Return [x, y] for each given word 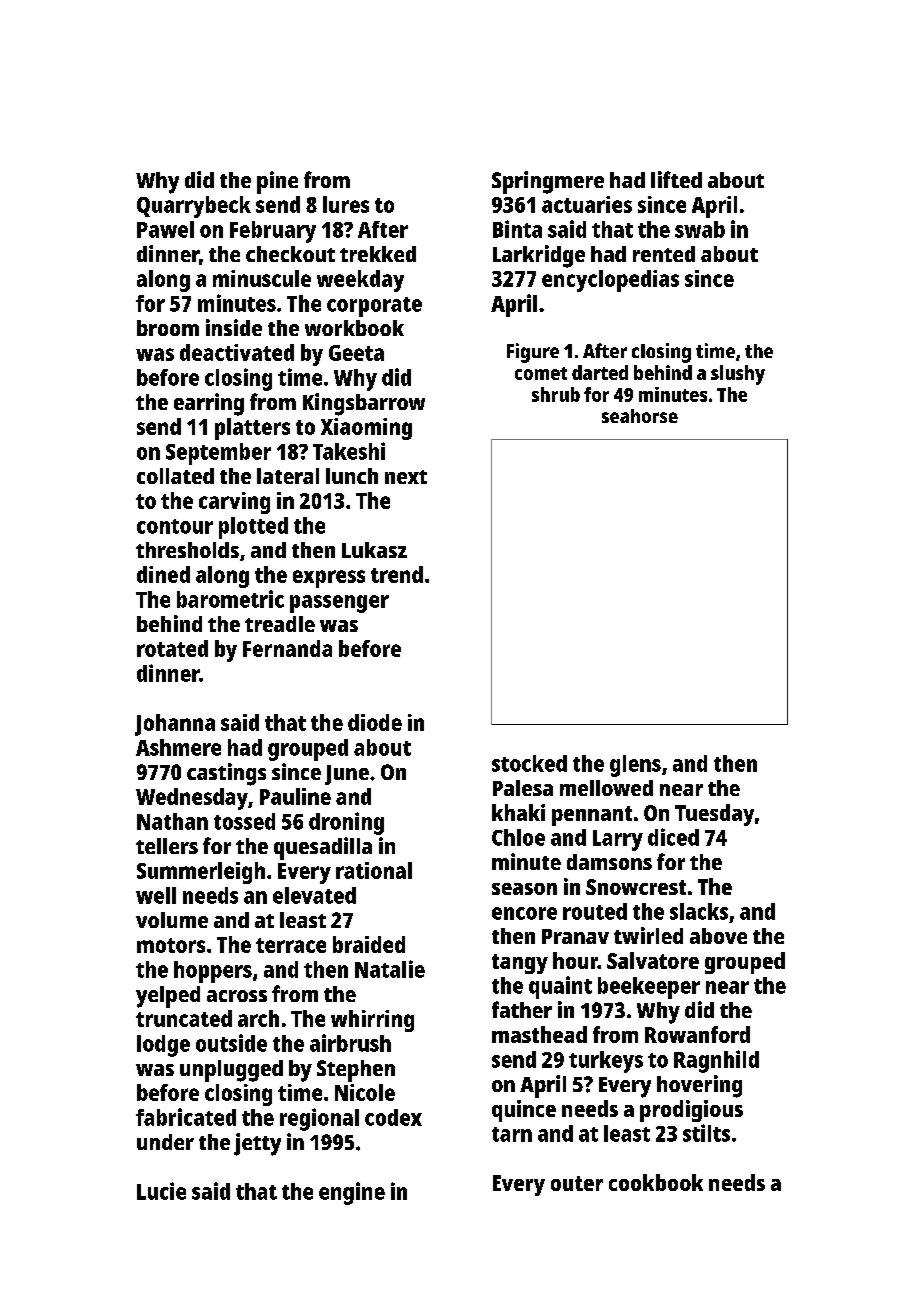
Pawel [165, 229]
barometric [230, 599]
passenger [339, 604]
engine [352, 1193]
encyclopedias [610, 281]
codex [393, 1117]
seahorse [640, 416]
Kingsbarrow [364, 404]
